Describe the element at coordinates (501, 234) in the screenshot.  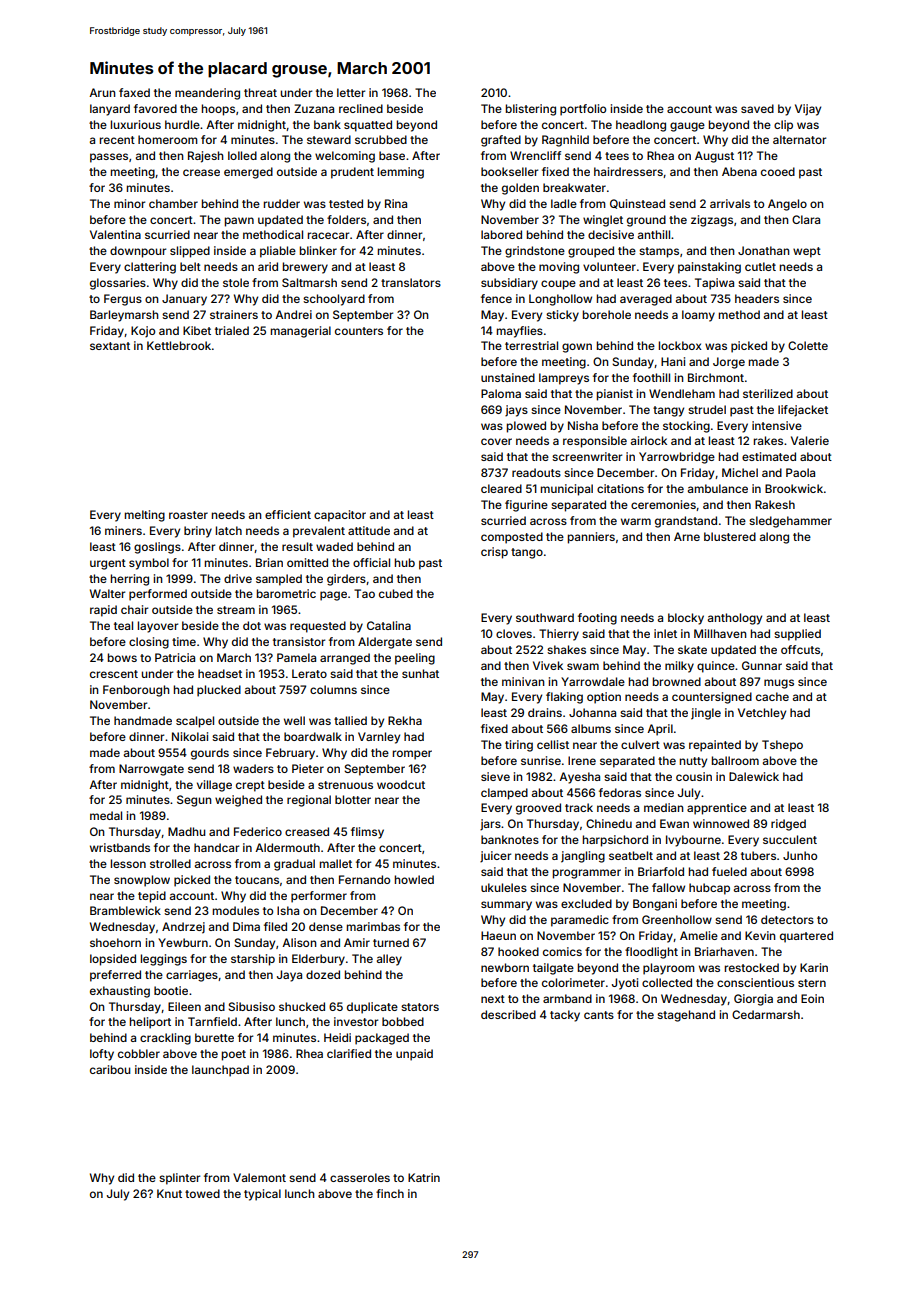
I see `labored` at that location.
